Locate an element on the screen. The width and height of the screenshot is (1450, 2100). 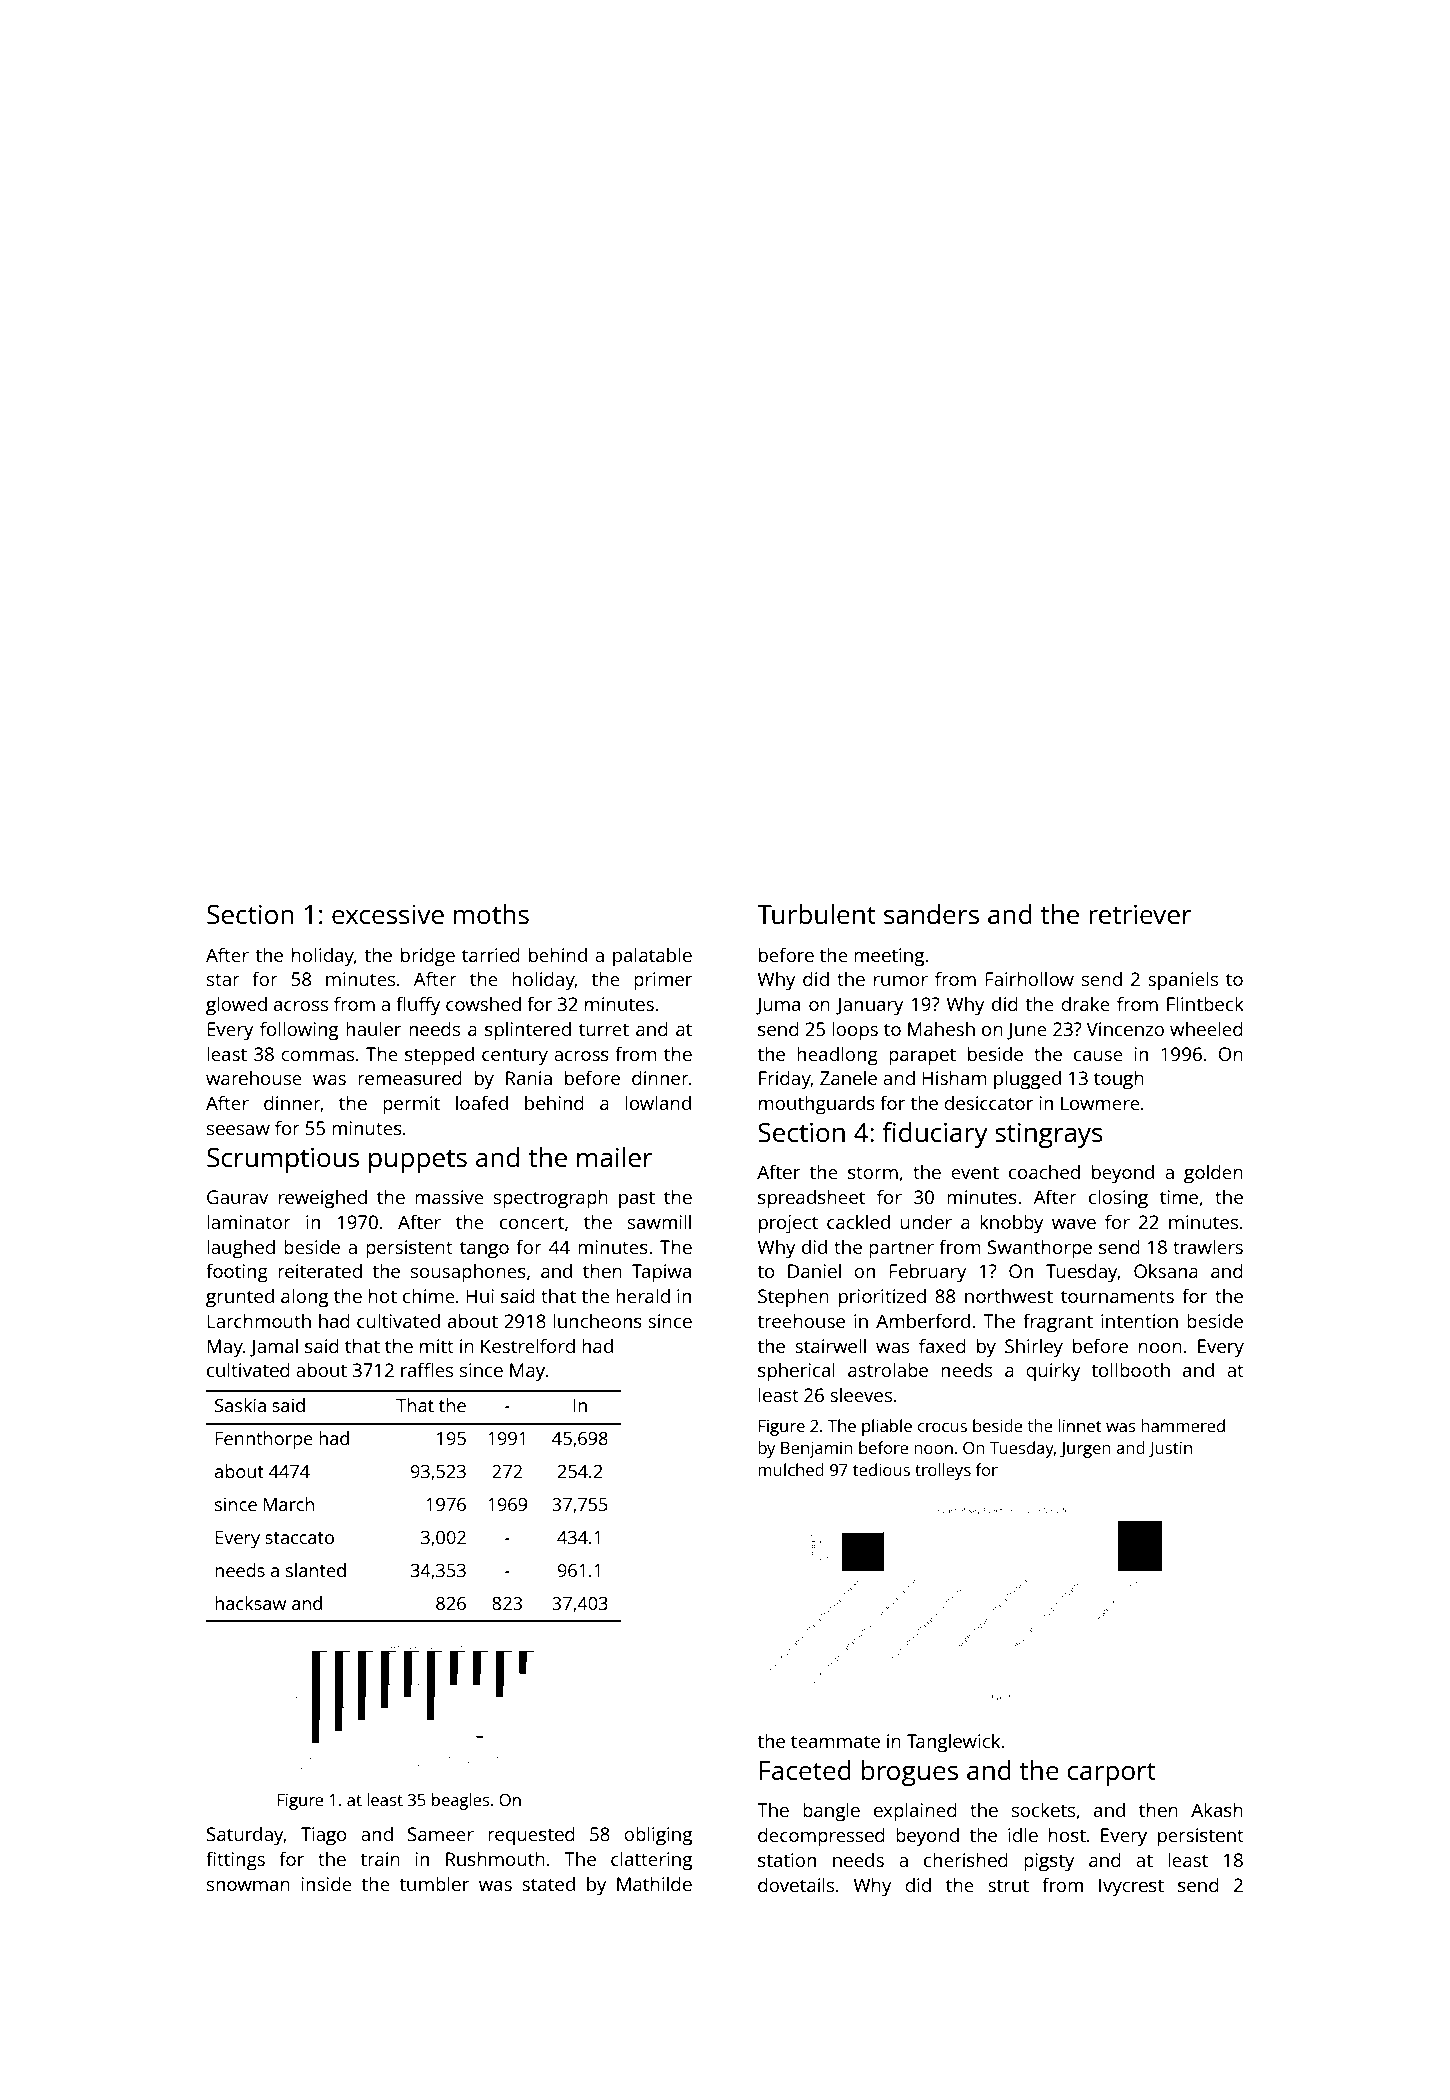
idle is located at coordinates (1023, 1834).
